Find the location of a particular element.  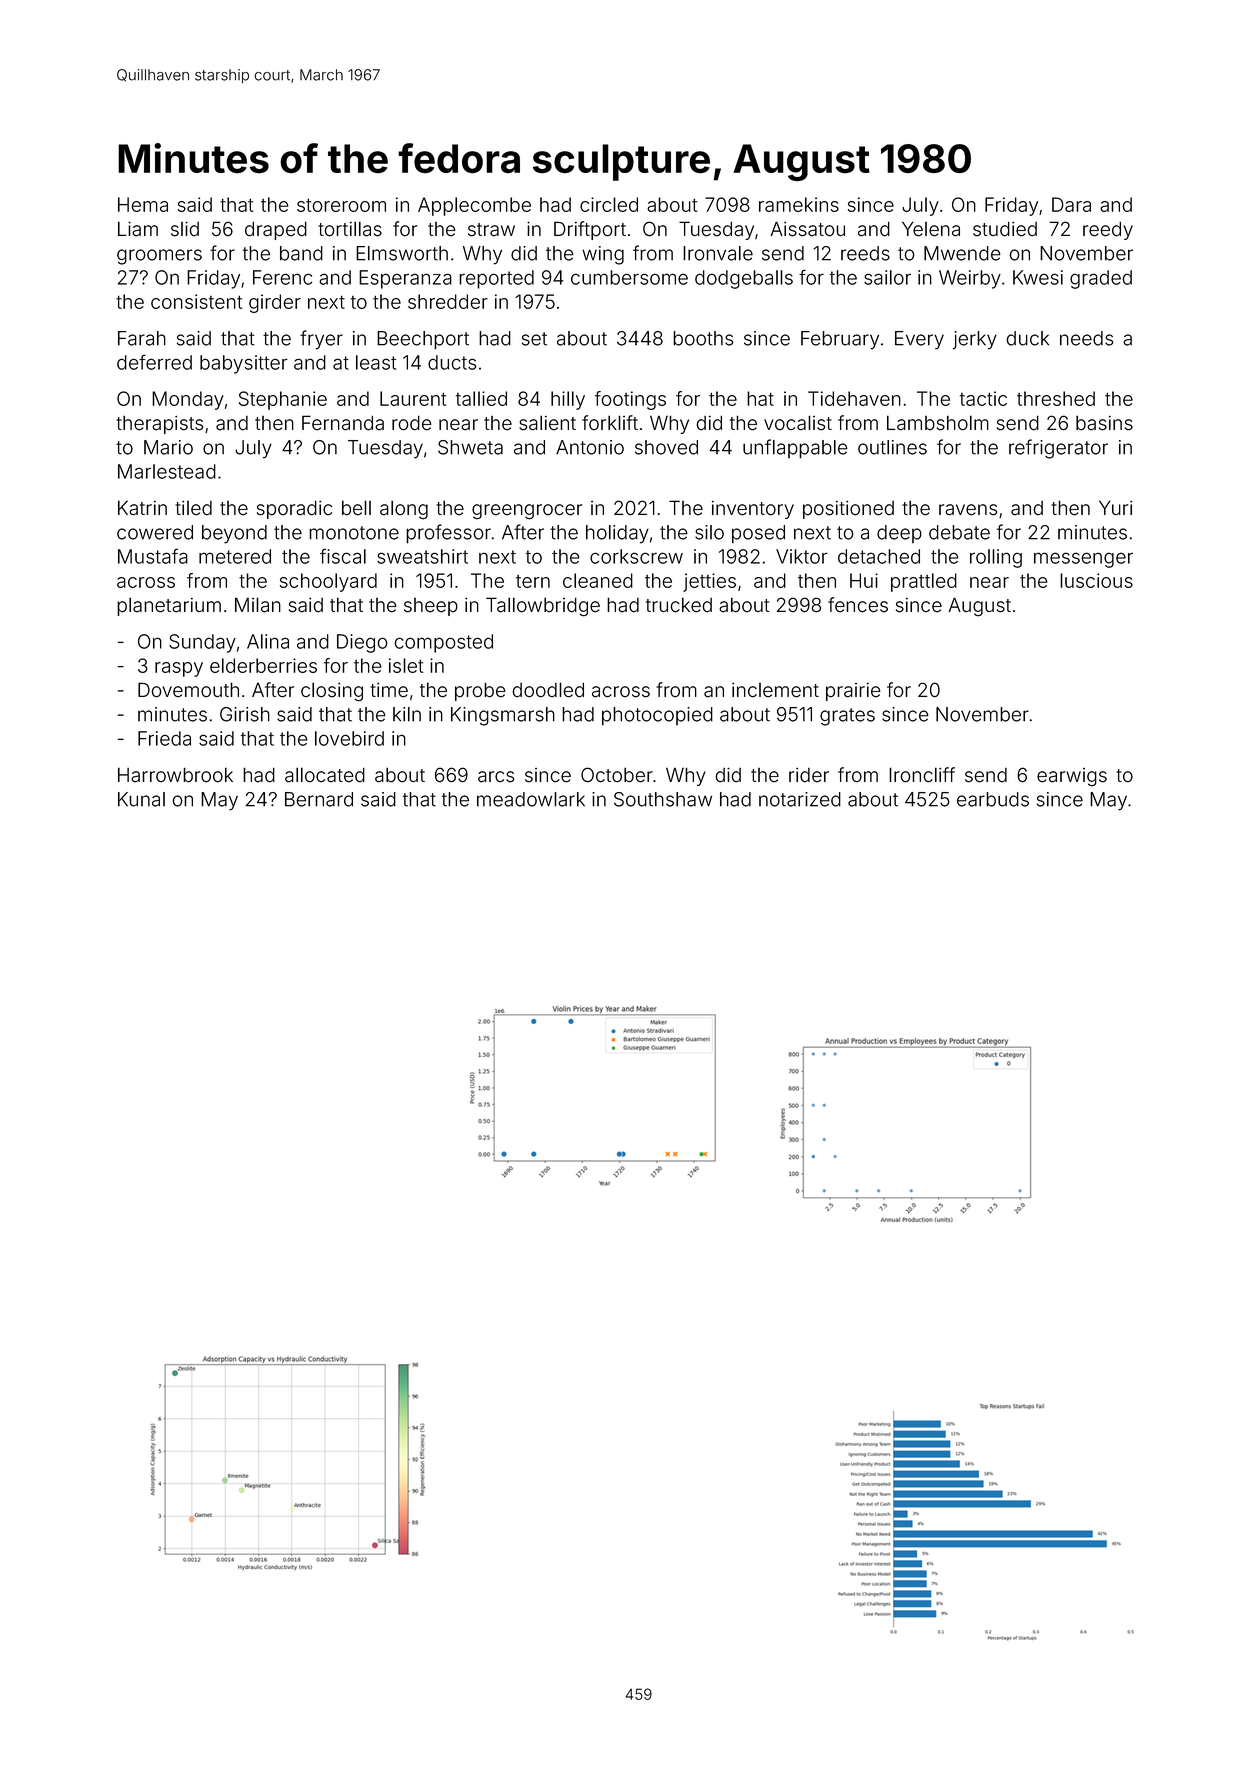

rode is located at coordinates (412, 423).
